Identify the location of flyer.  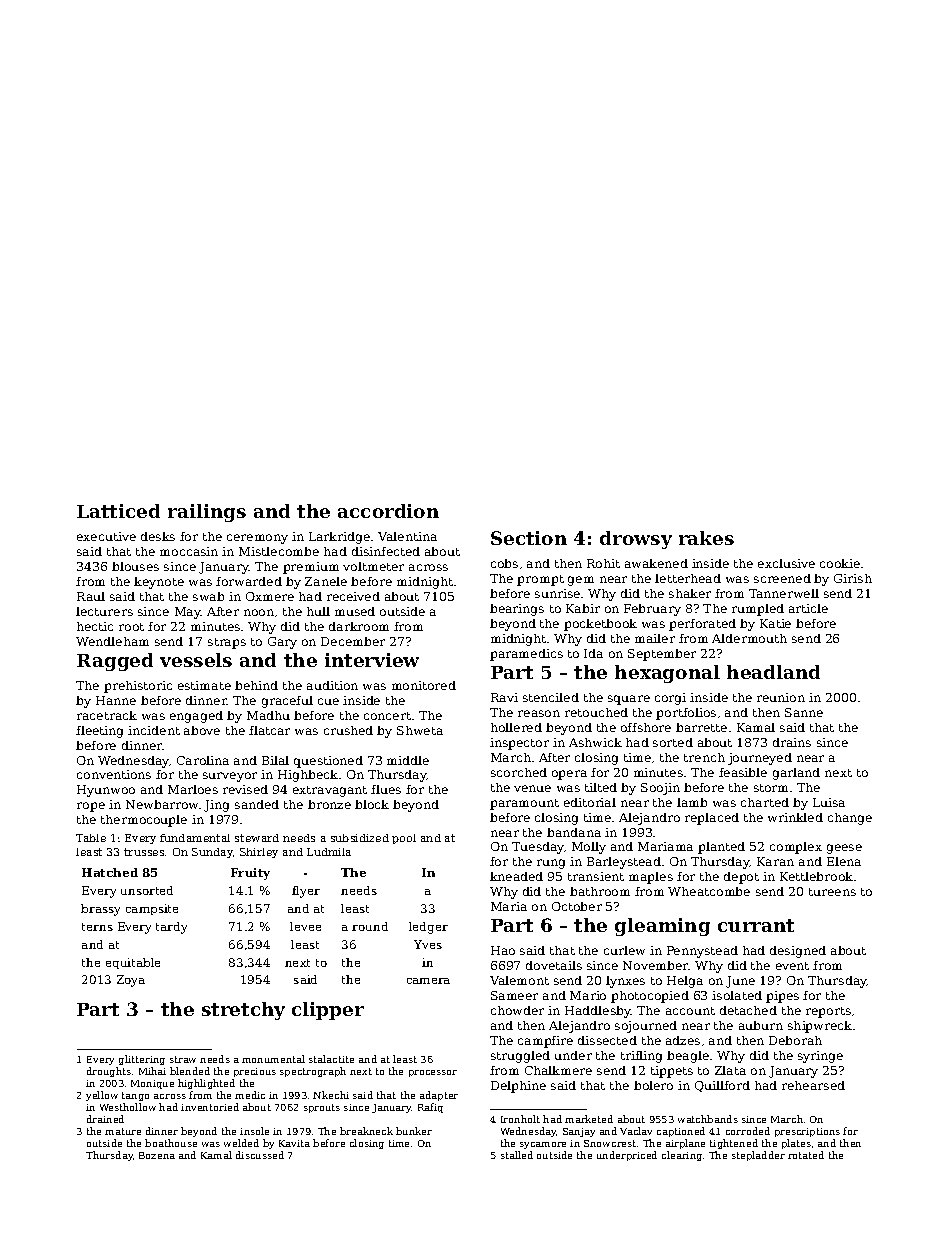
(306, 892).
